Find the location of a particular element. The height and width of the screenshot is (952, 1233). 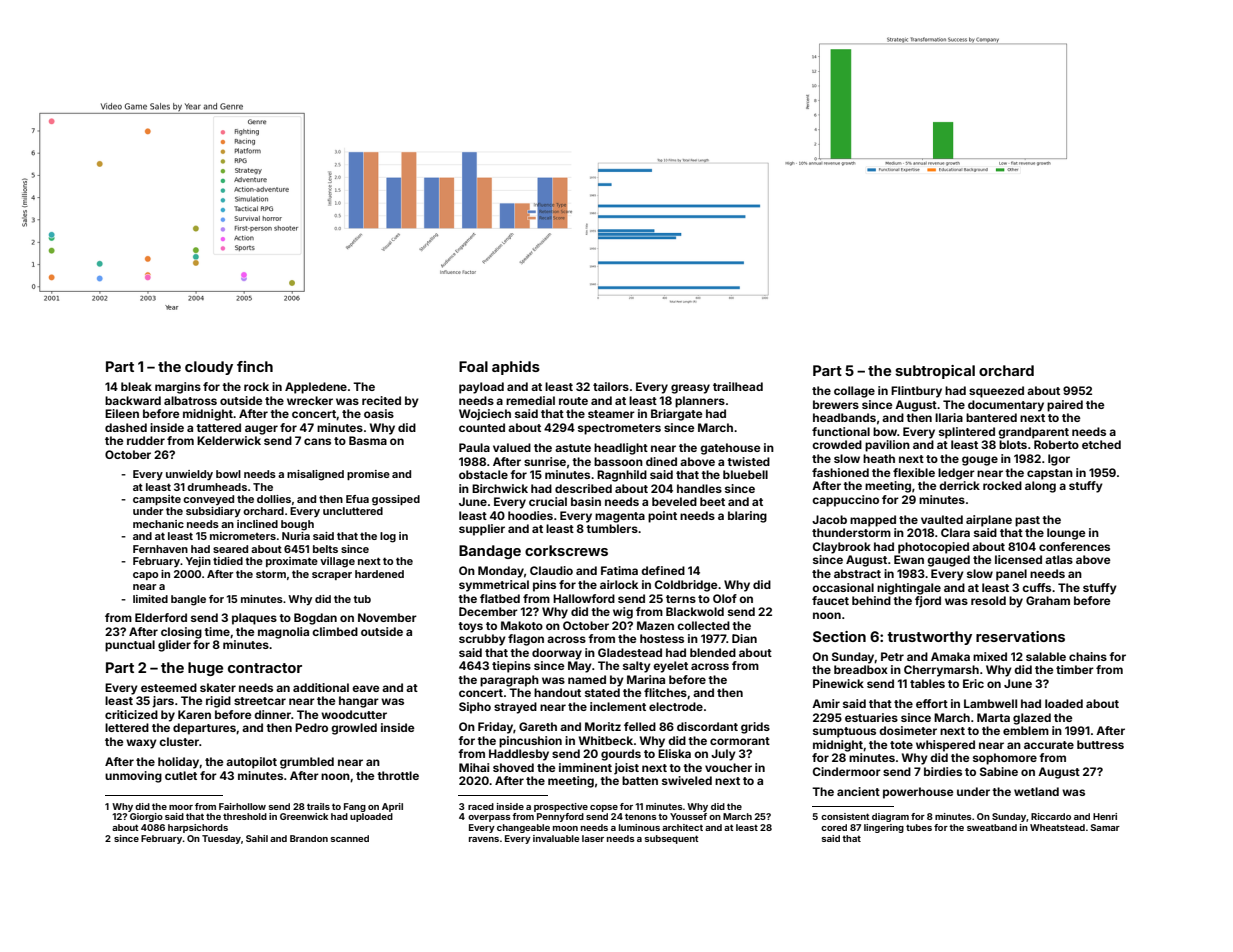

bangle is located at coordinates (188, 600).
